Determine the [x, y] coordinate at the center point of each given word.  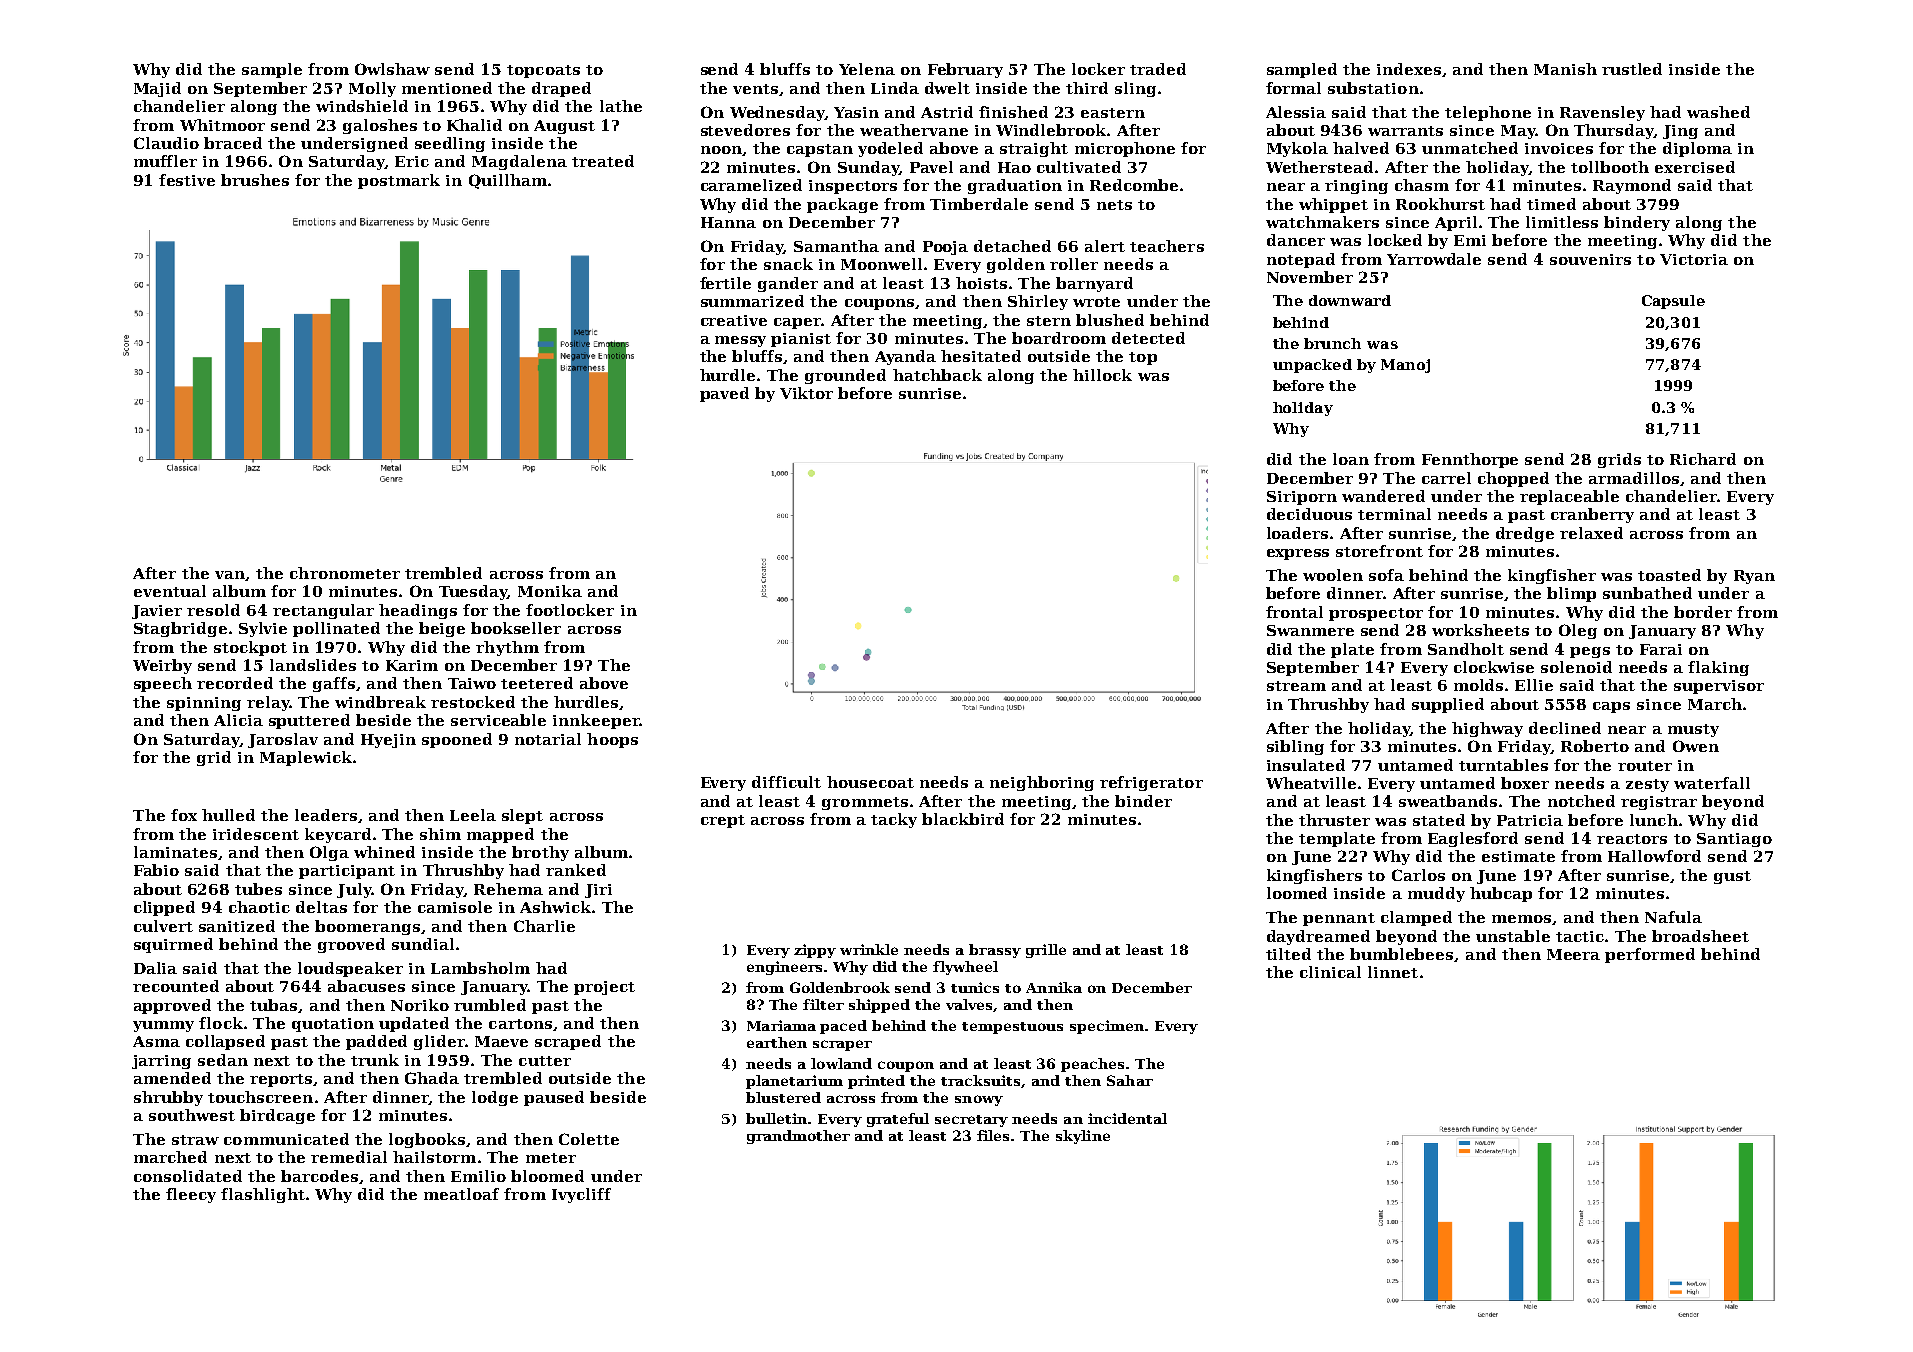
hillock [1102, 375]
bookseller [516, 628]
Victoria [1694, 259]
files [993, 1135]
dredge [1525, 534]
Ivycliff [581, 1195]
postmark [399, 181]
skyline [1083, 1137]
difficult [786, 782]
